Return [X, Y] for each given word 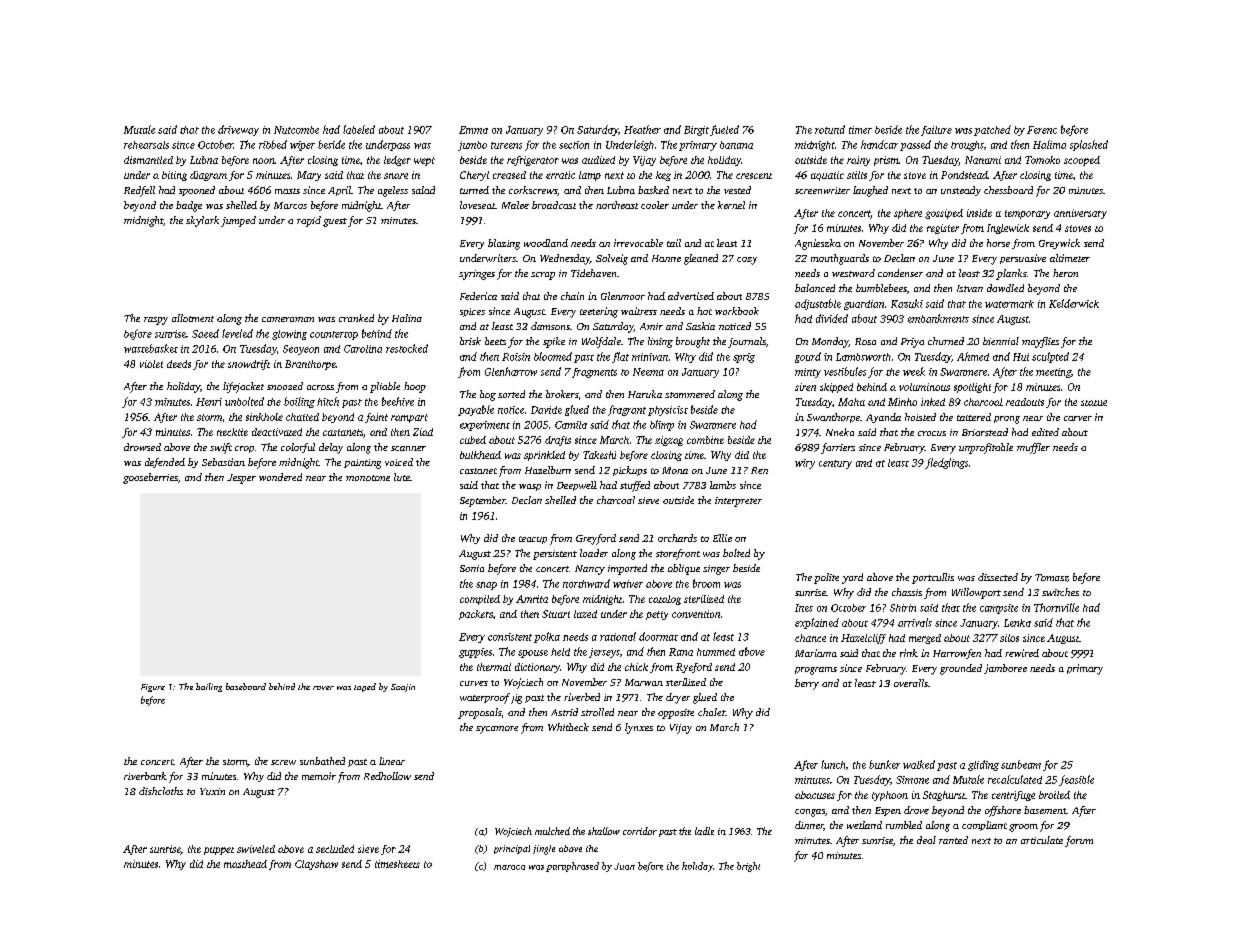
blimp [662, 425]
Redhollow [387, 776]
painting [362, 464]
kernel [731, 205]
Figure [153, 688]
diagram [208, 176]
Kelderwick [1074, 303]
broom [706, 583]
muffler [1033, 448]
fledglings [946, 463]
